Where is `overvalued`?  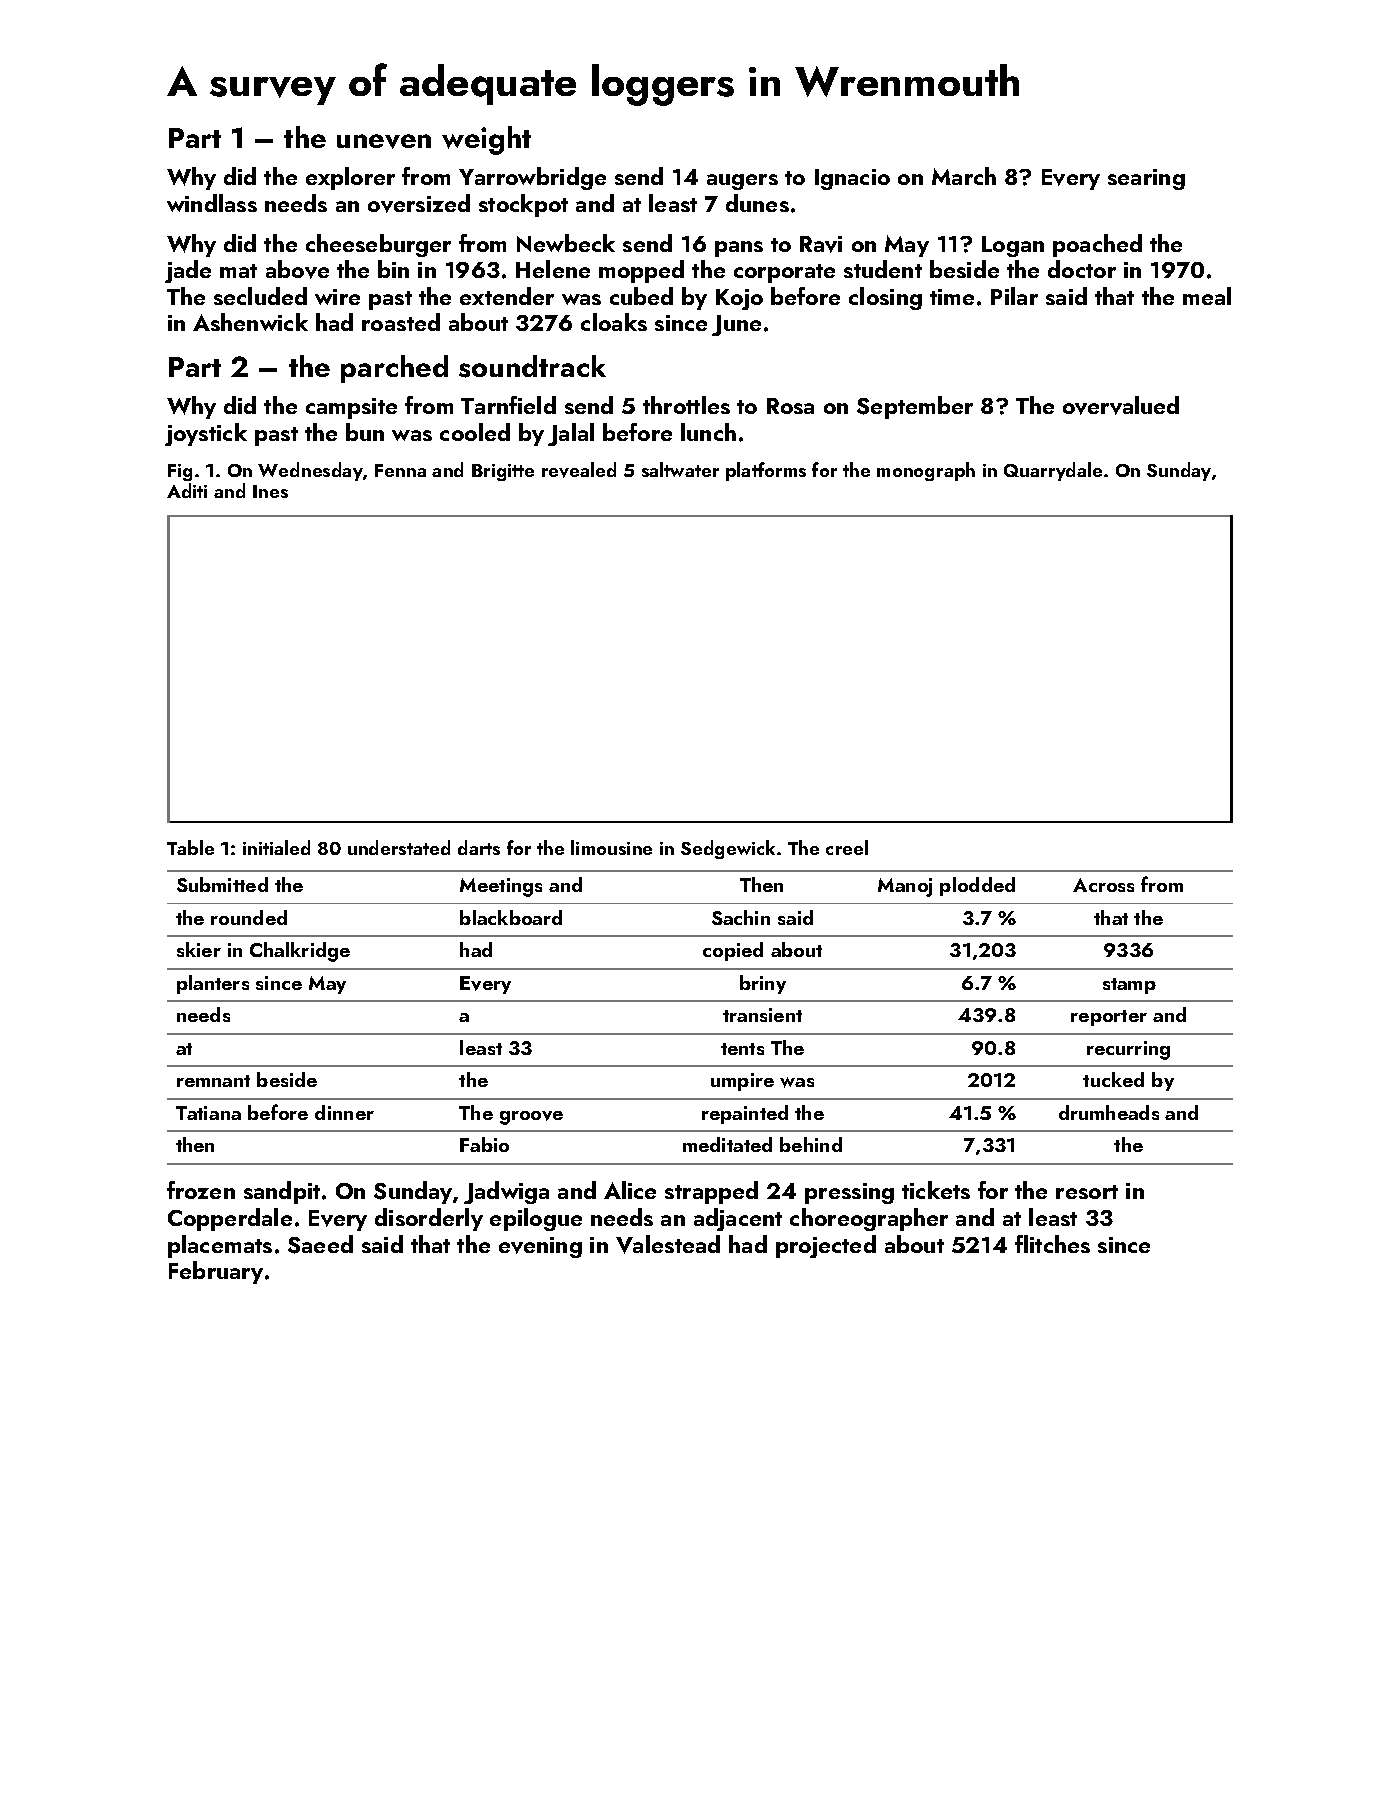 overvalued is located at coordinates (1121, 405).
